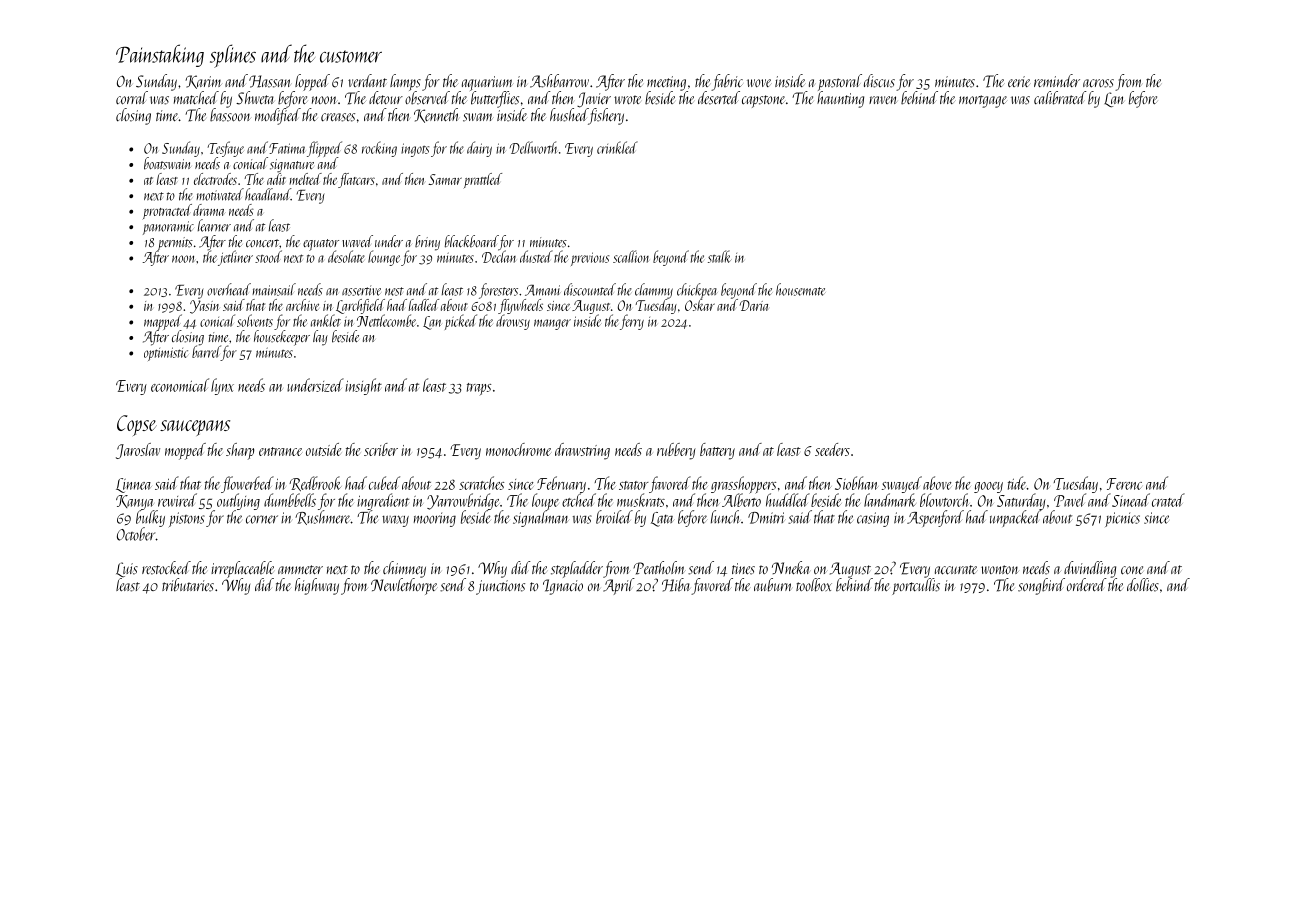 The image size is (1308, 924). What do you see at coordinates (479, 389) in the page?
I see `traps` at bounding box center [479, 389].
